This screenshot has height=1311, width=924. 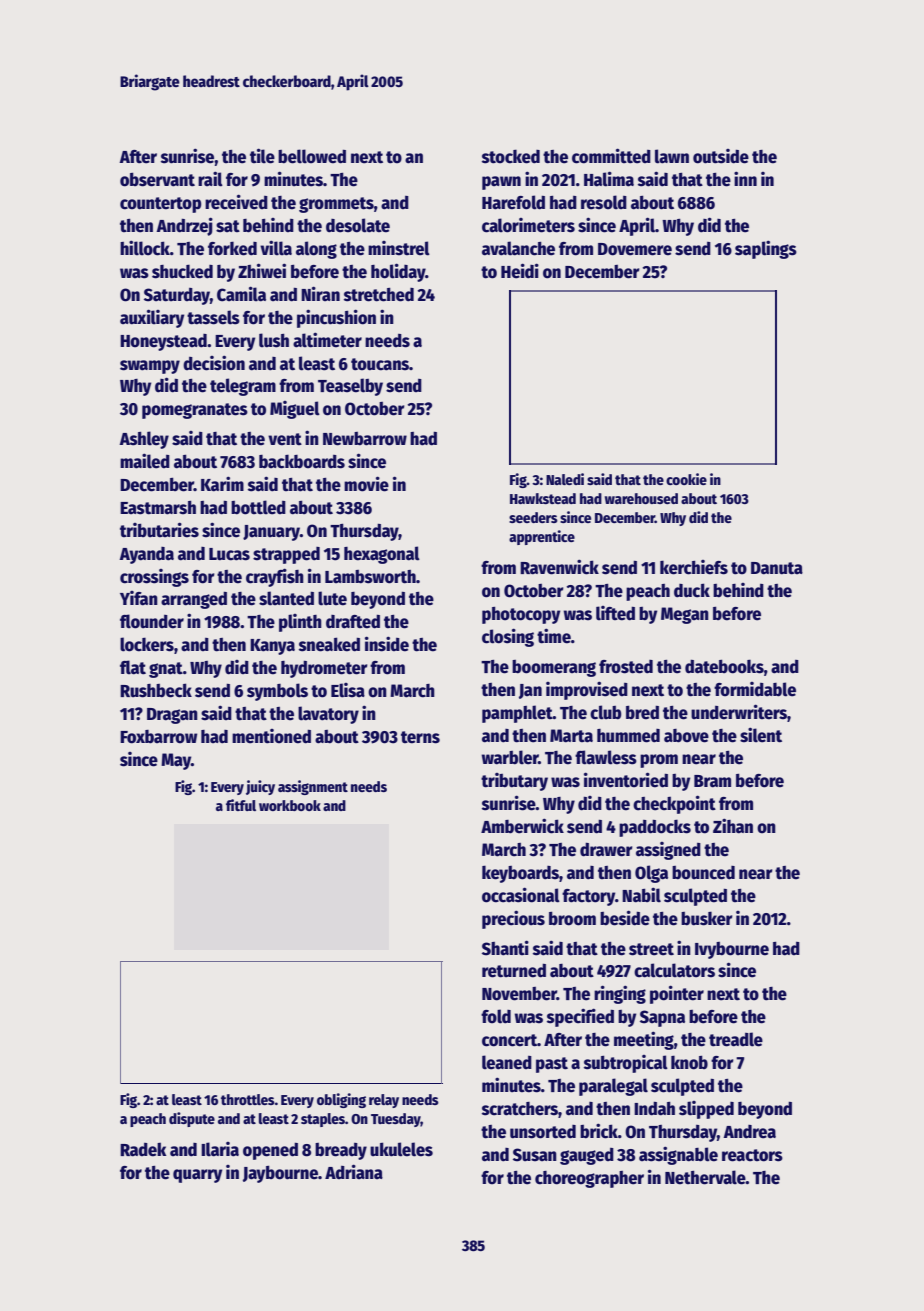 I want to click on outside, so click(x=721, y=156).
